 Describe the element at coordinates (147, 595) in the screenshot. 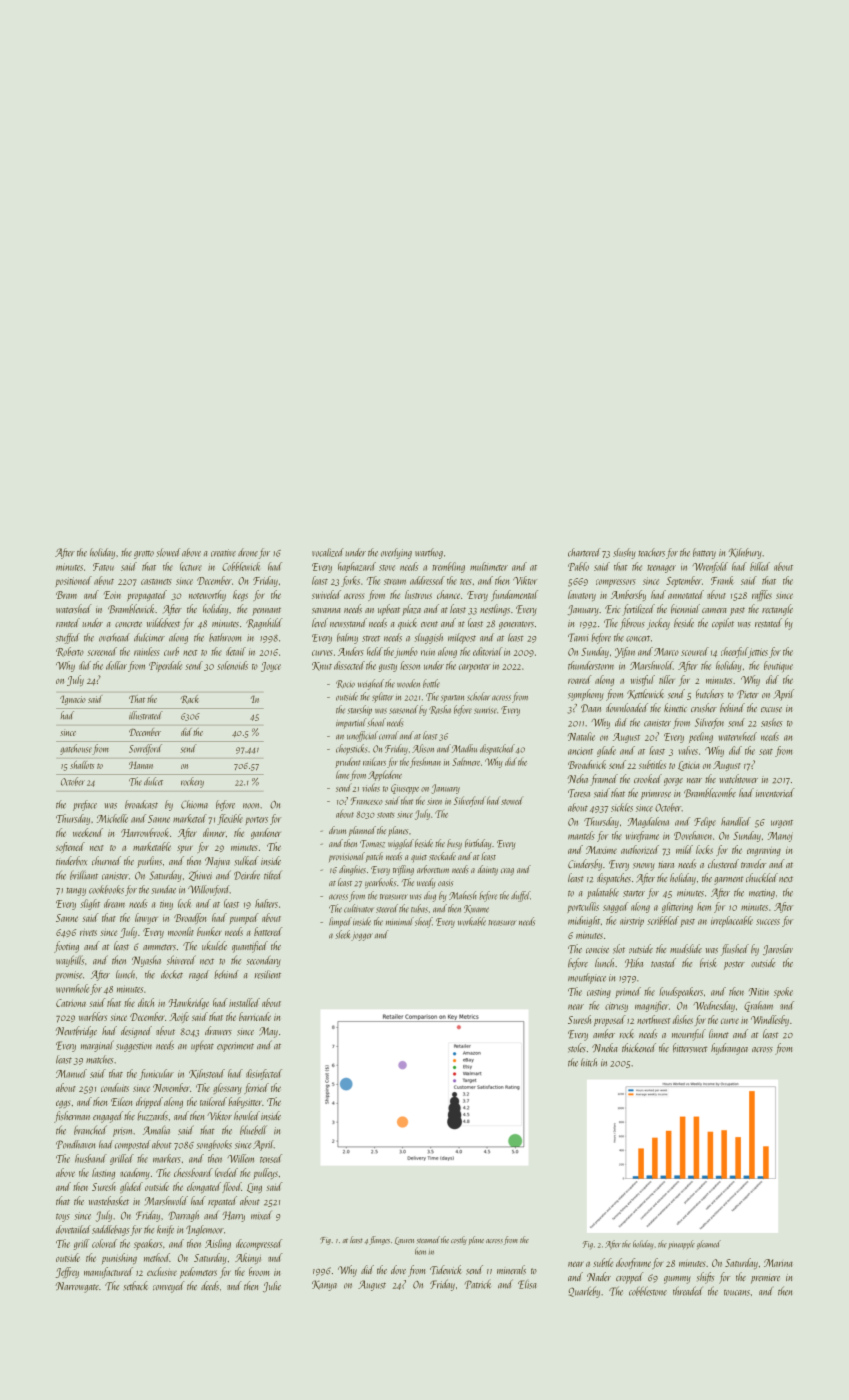

I see `propagated` at that location.
